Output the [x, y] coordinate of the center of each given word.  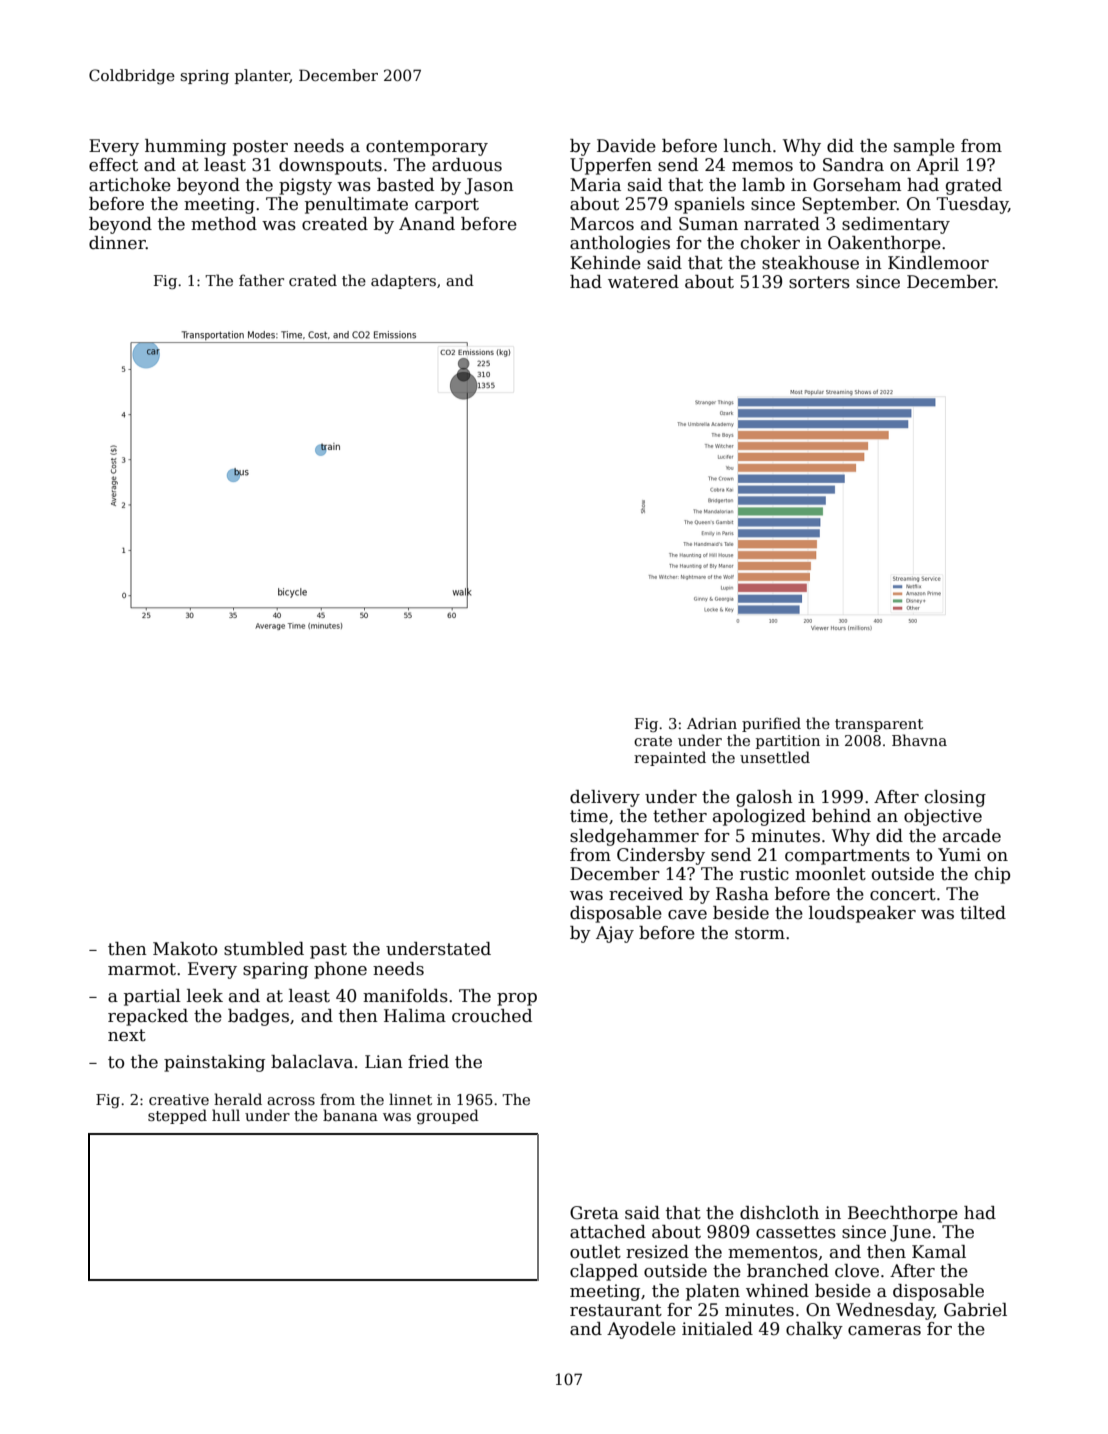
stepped [177, 1116]
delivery [605, 798]
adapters [403, 281]
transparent [879, 725]
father [261, 280]
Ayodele [641, 1330]
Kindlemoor [938, 263]
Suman [708, 224]
